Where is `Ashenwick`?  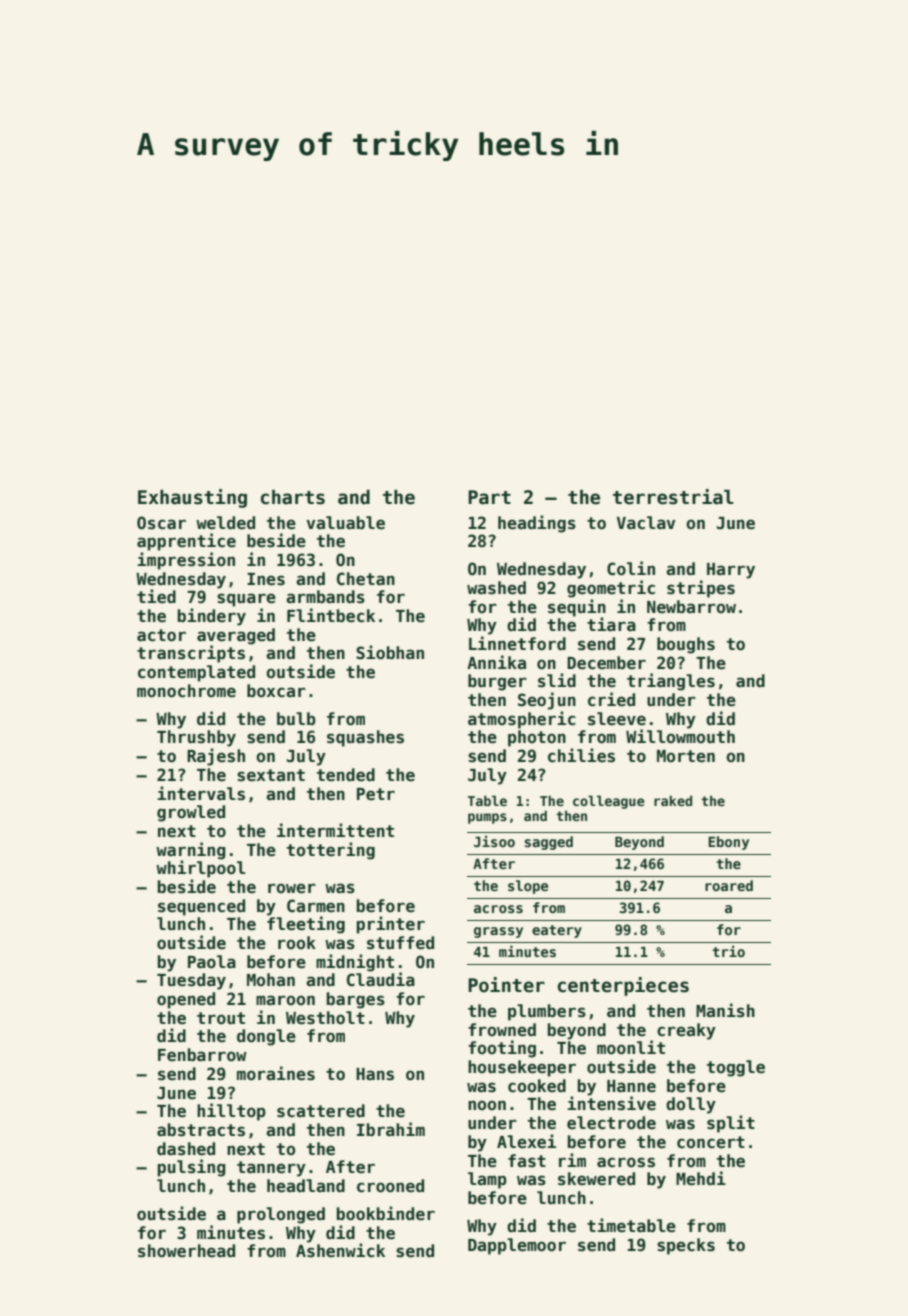 Ashenwick is located at coordinates (340, 1250).
